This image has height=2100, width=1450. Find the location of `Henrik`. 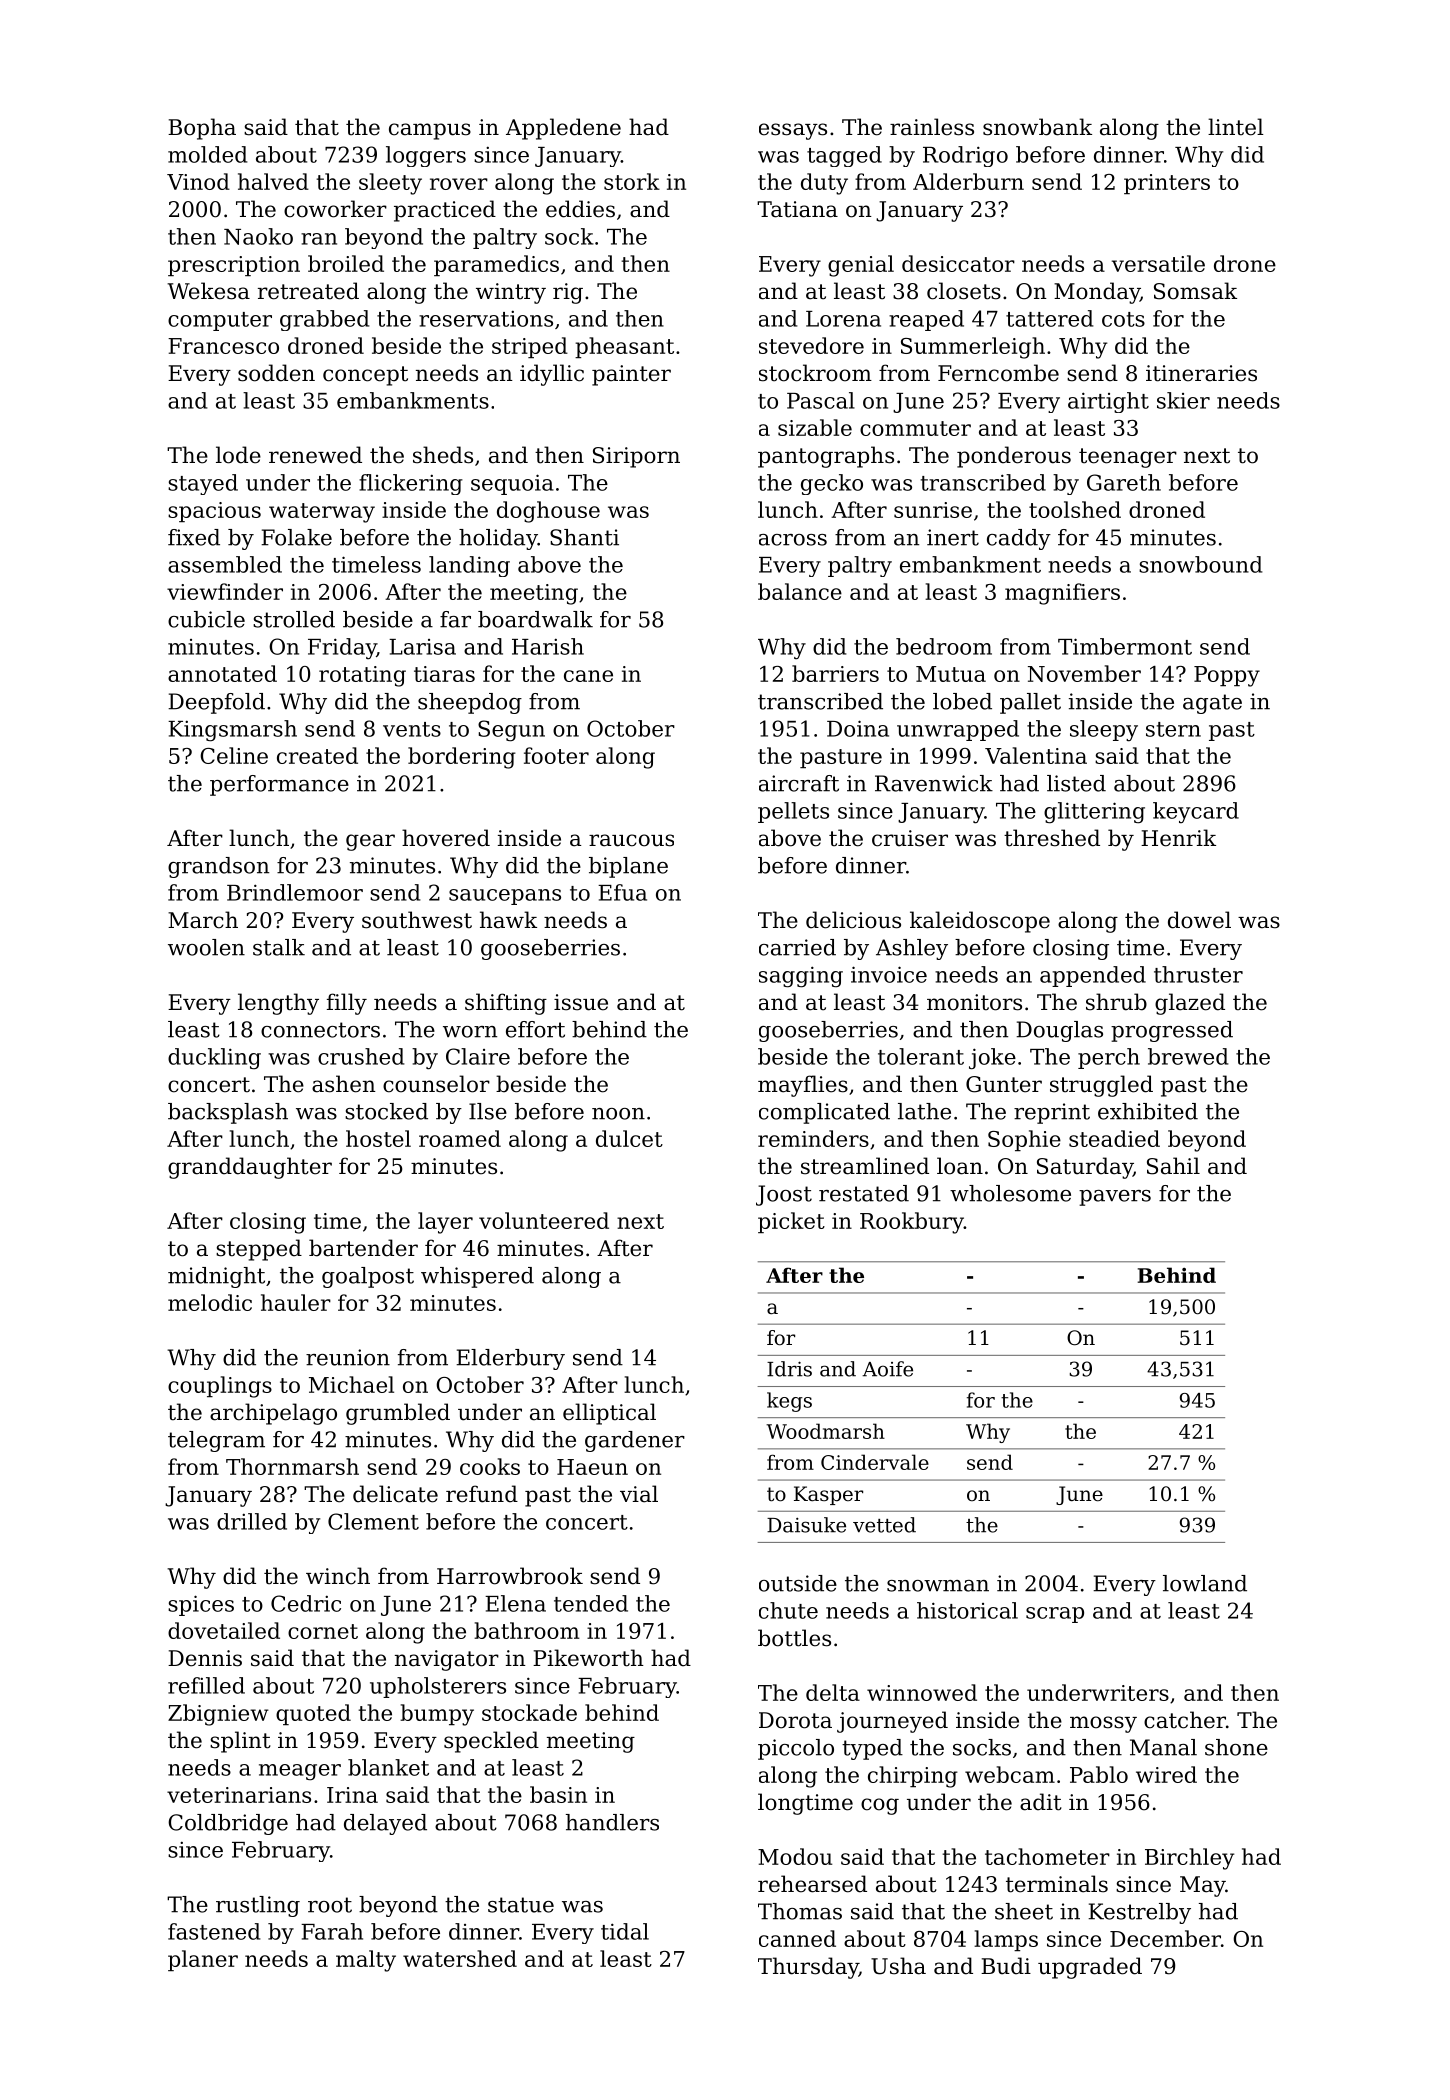

Henrik is located at coordinates (1178, 838).
